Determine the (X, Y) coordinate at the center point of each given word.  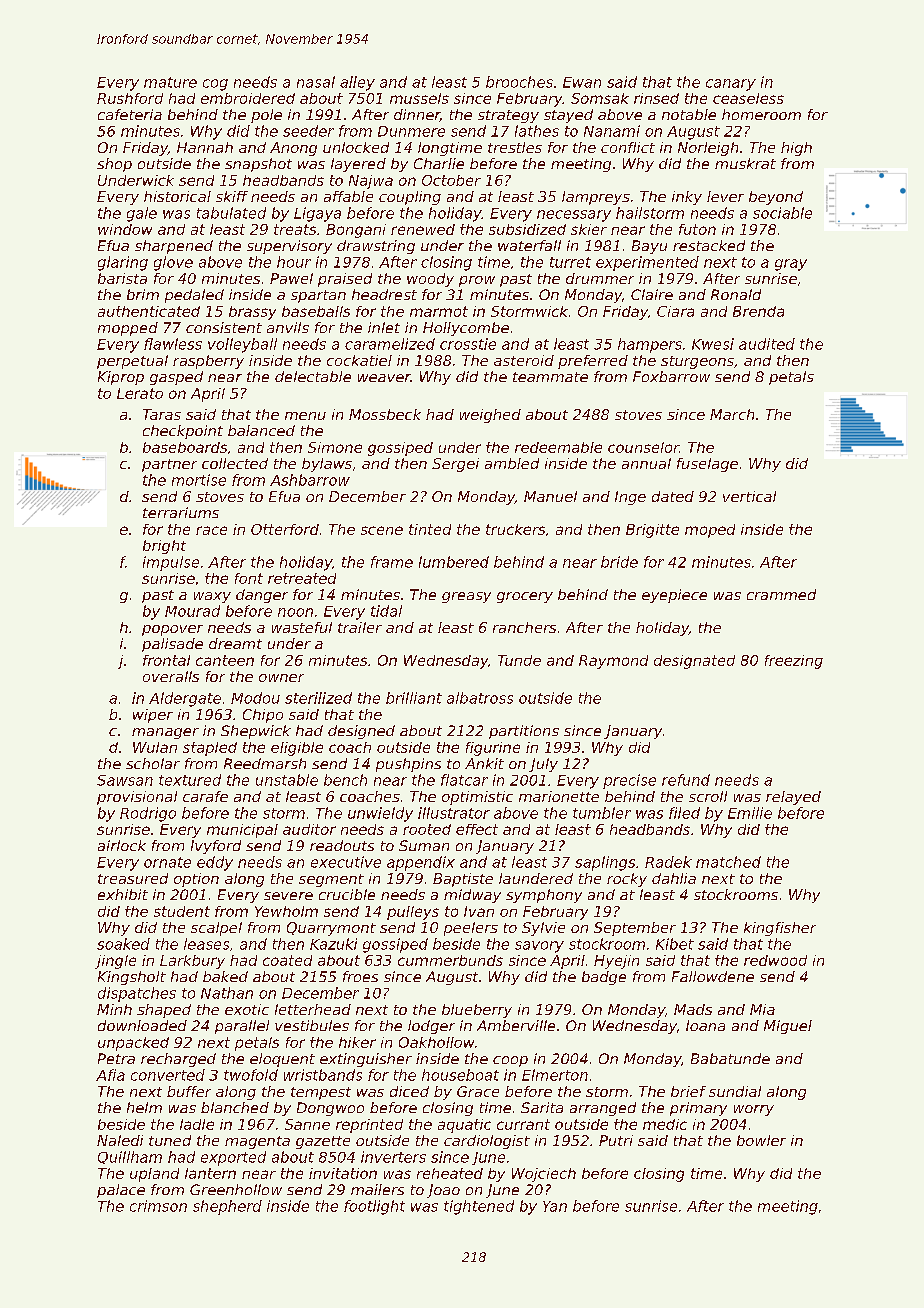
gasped (176, 378)
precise (629, 781)
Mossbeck (385, 414)
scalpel (216, 929)
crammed (781, 594)
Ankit (484, 763)
